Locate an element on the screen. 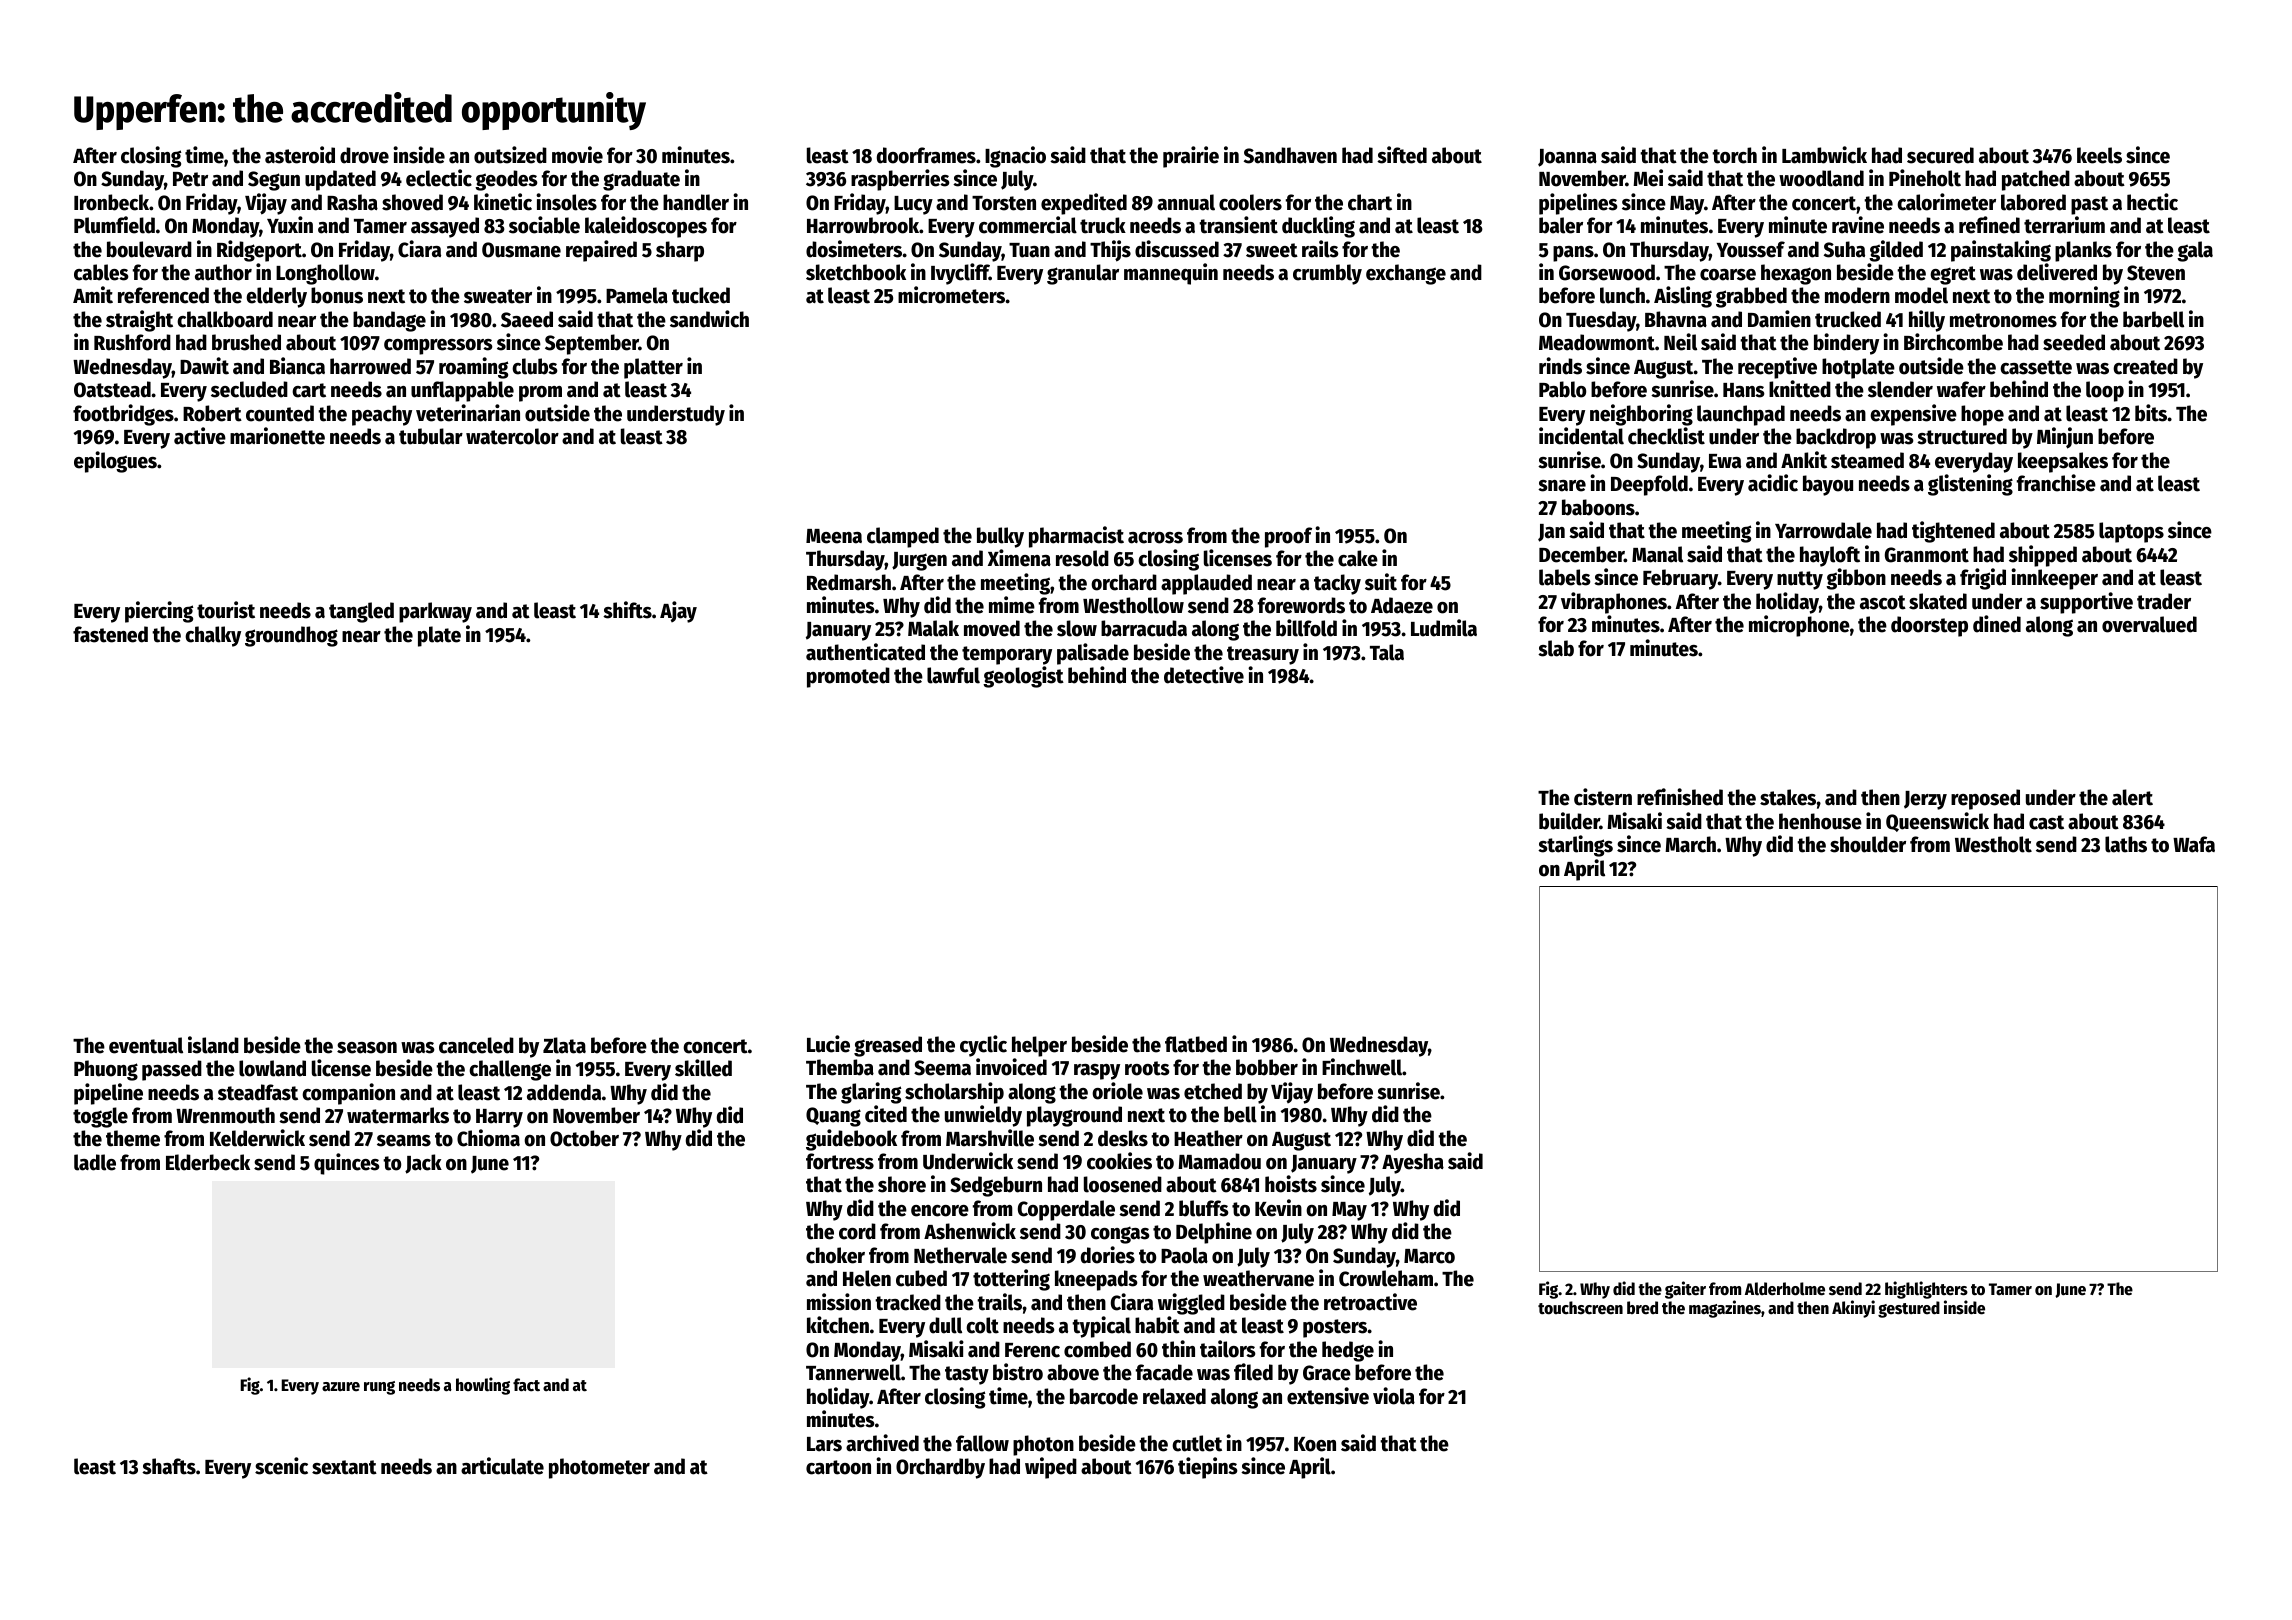 The height and width of the screenshot is (1620, 2292). Crowleham is located at coordinates (1386, 1278).
